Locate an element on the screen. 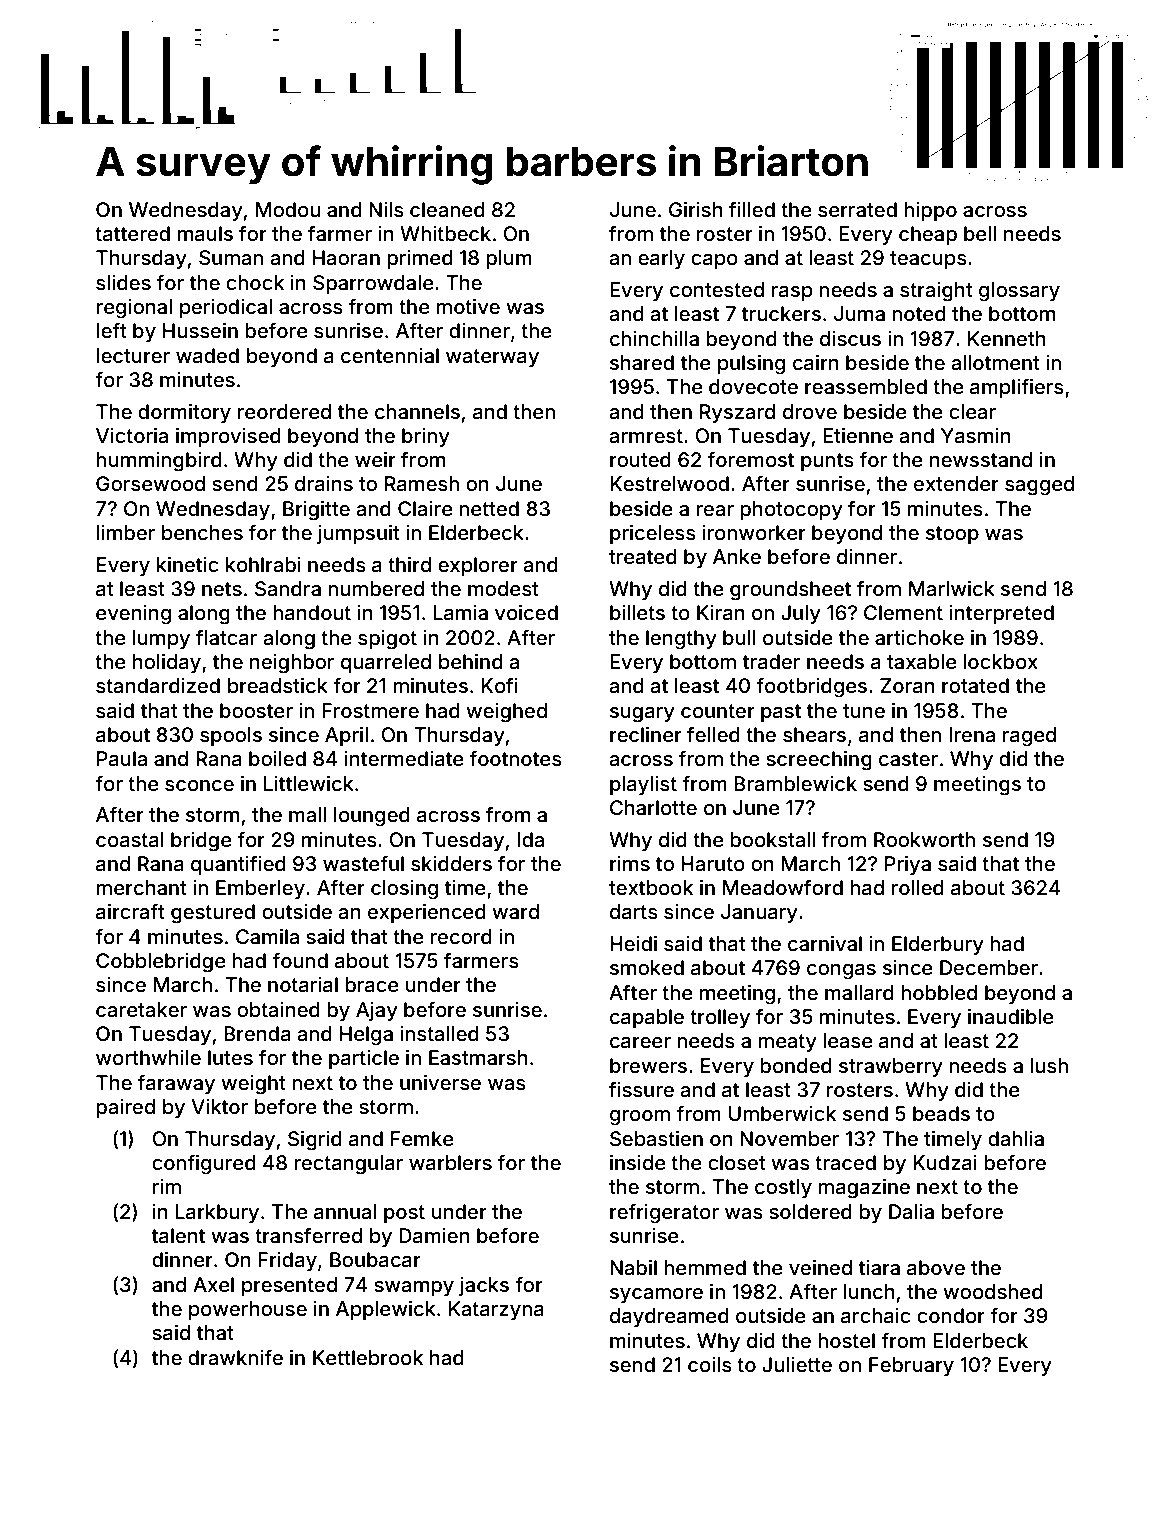  drains is located at coordinates (324, 483).
